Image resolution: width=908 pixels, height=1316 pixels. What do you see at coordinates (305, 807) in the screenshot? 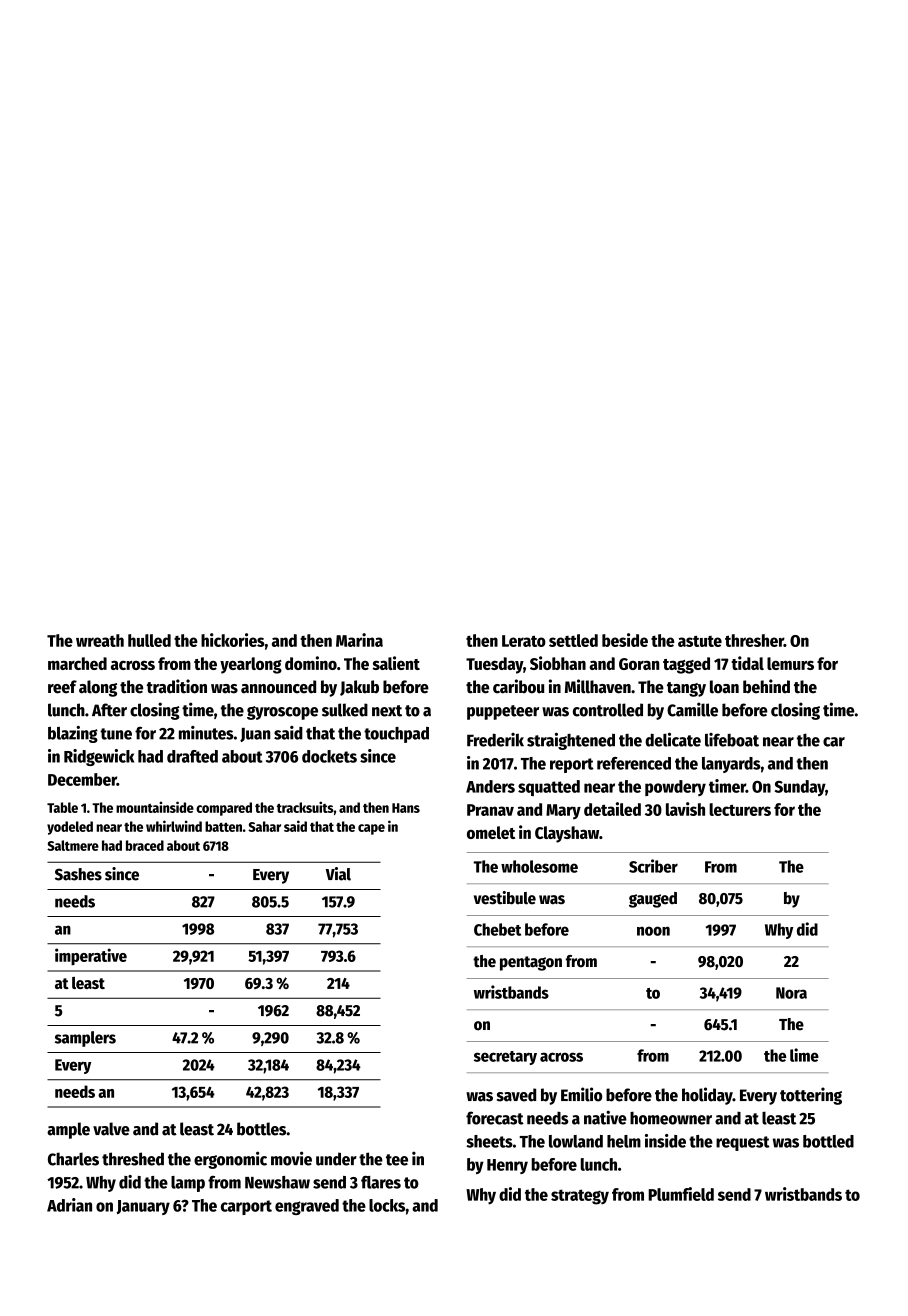
I see `tracksuits` at bounding box center [305, 807].
